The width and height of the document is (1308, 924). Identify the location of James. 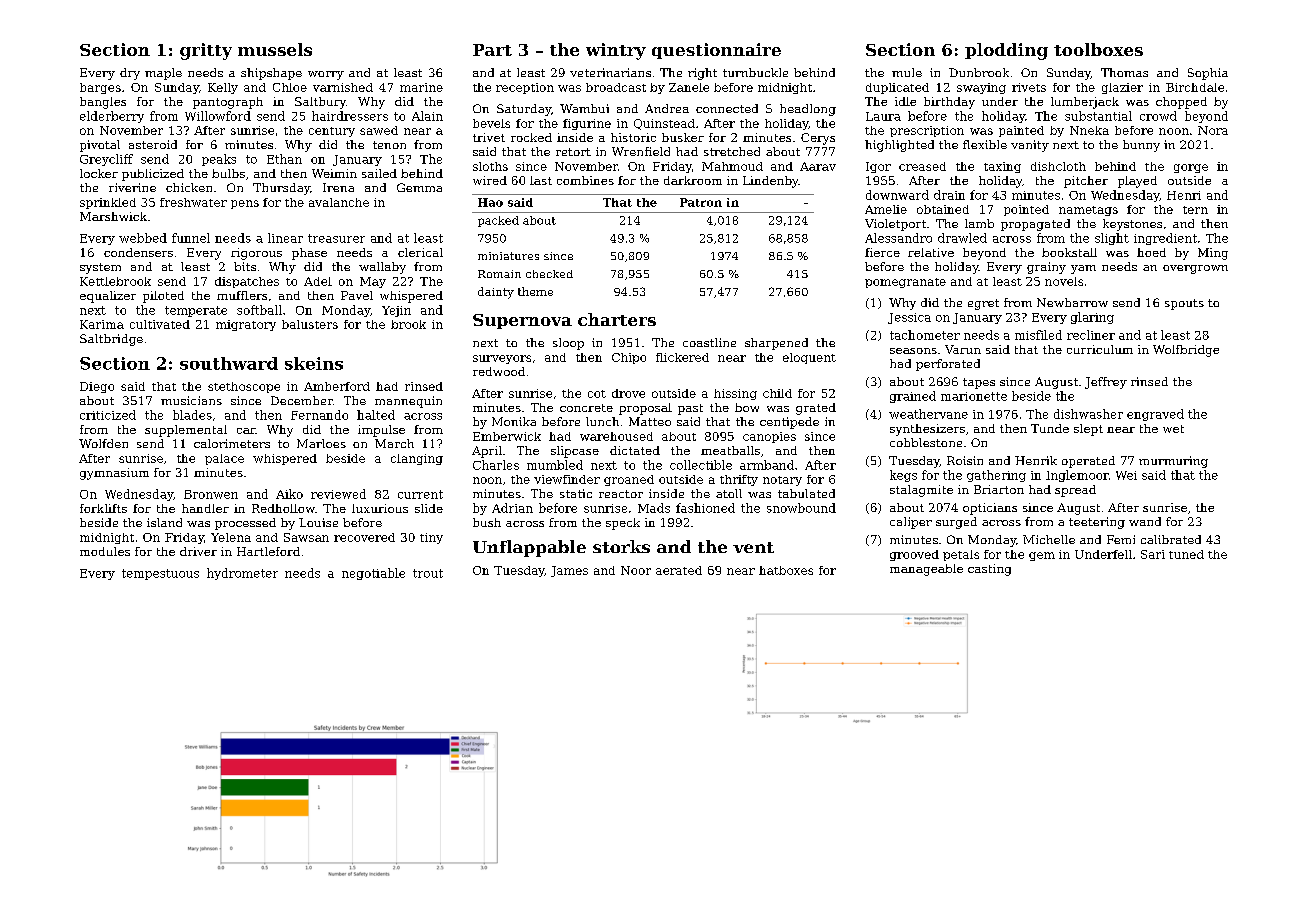
(569, 571).
